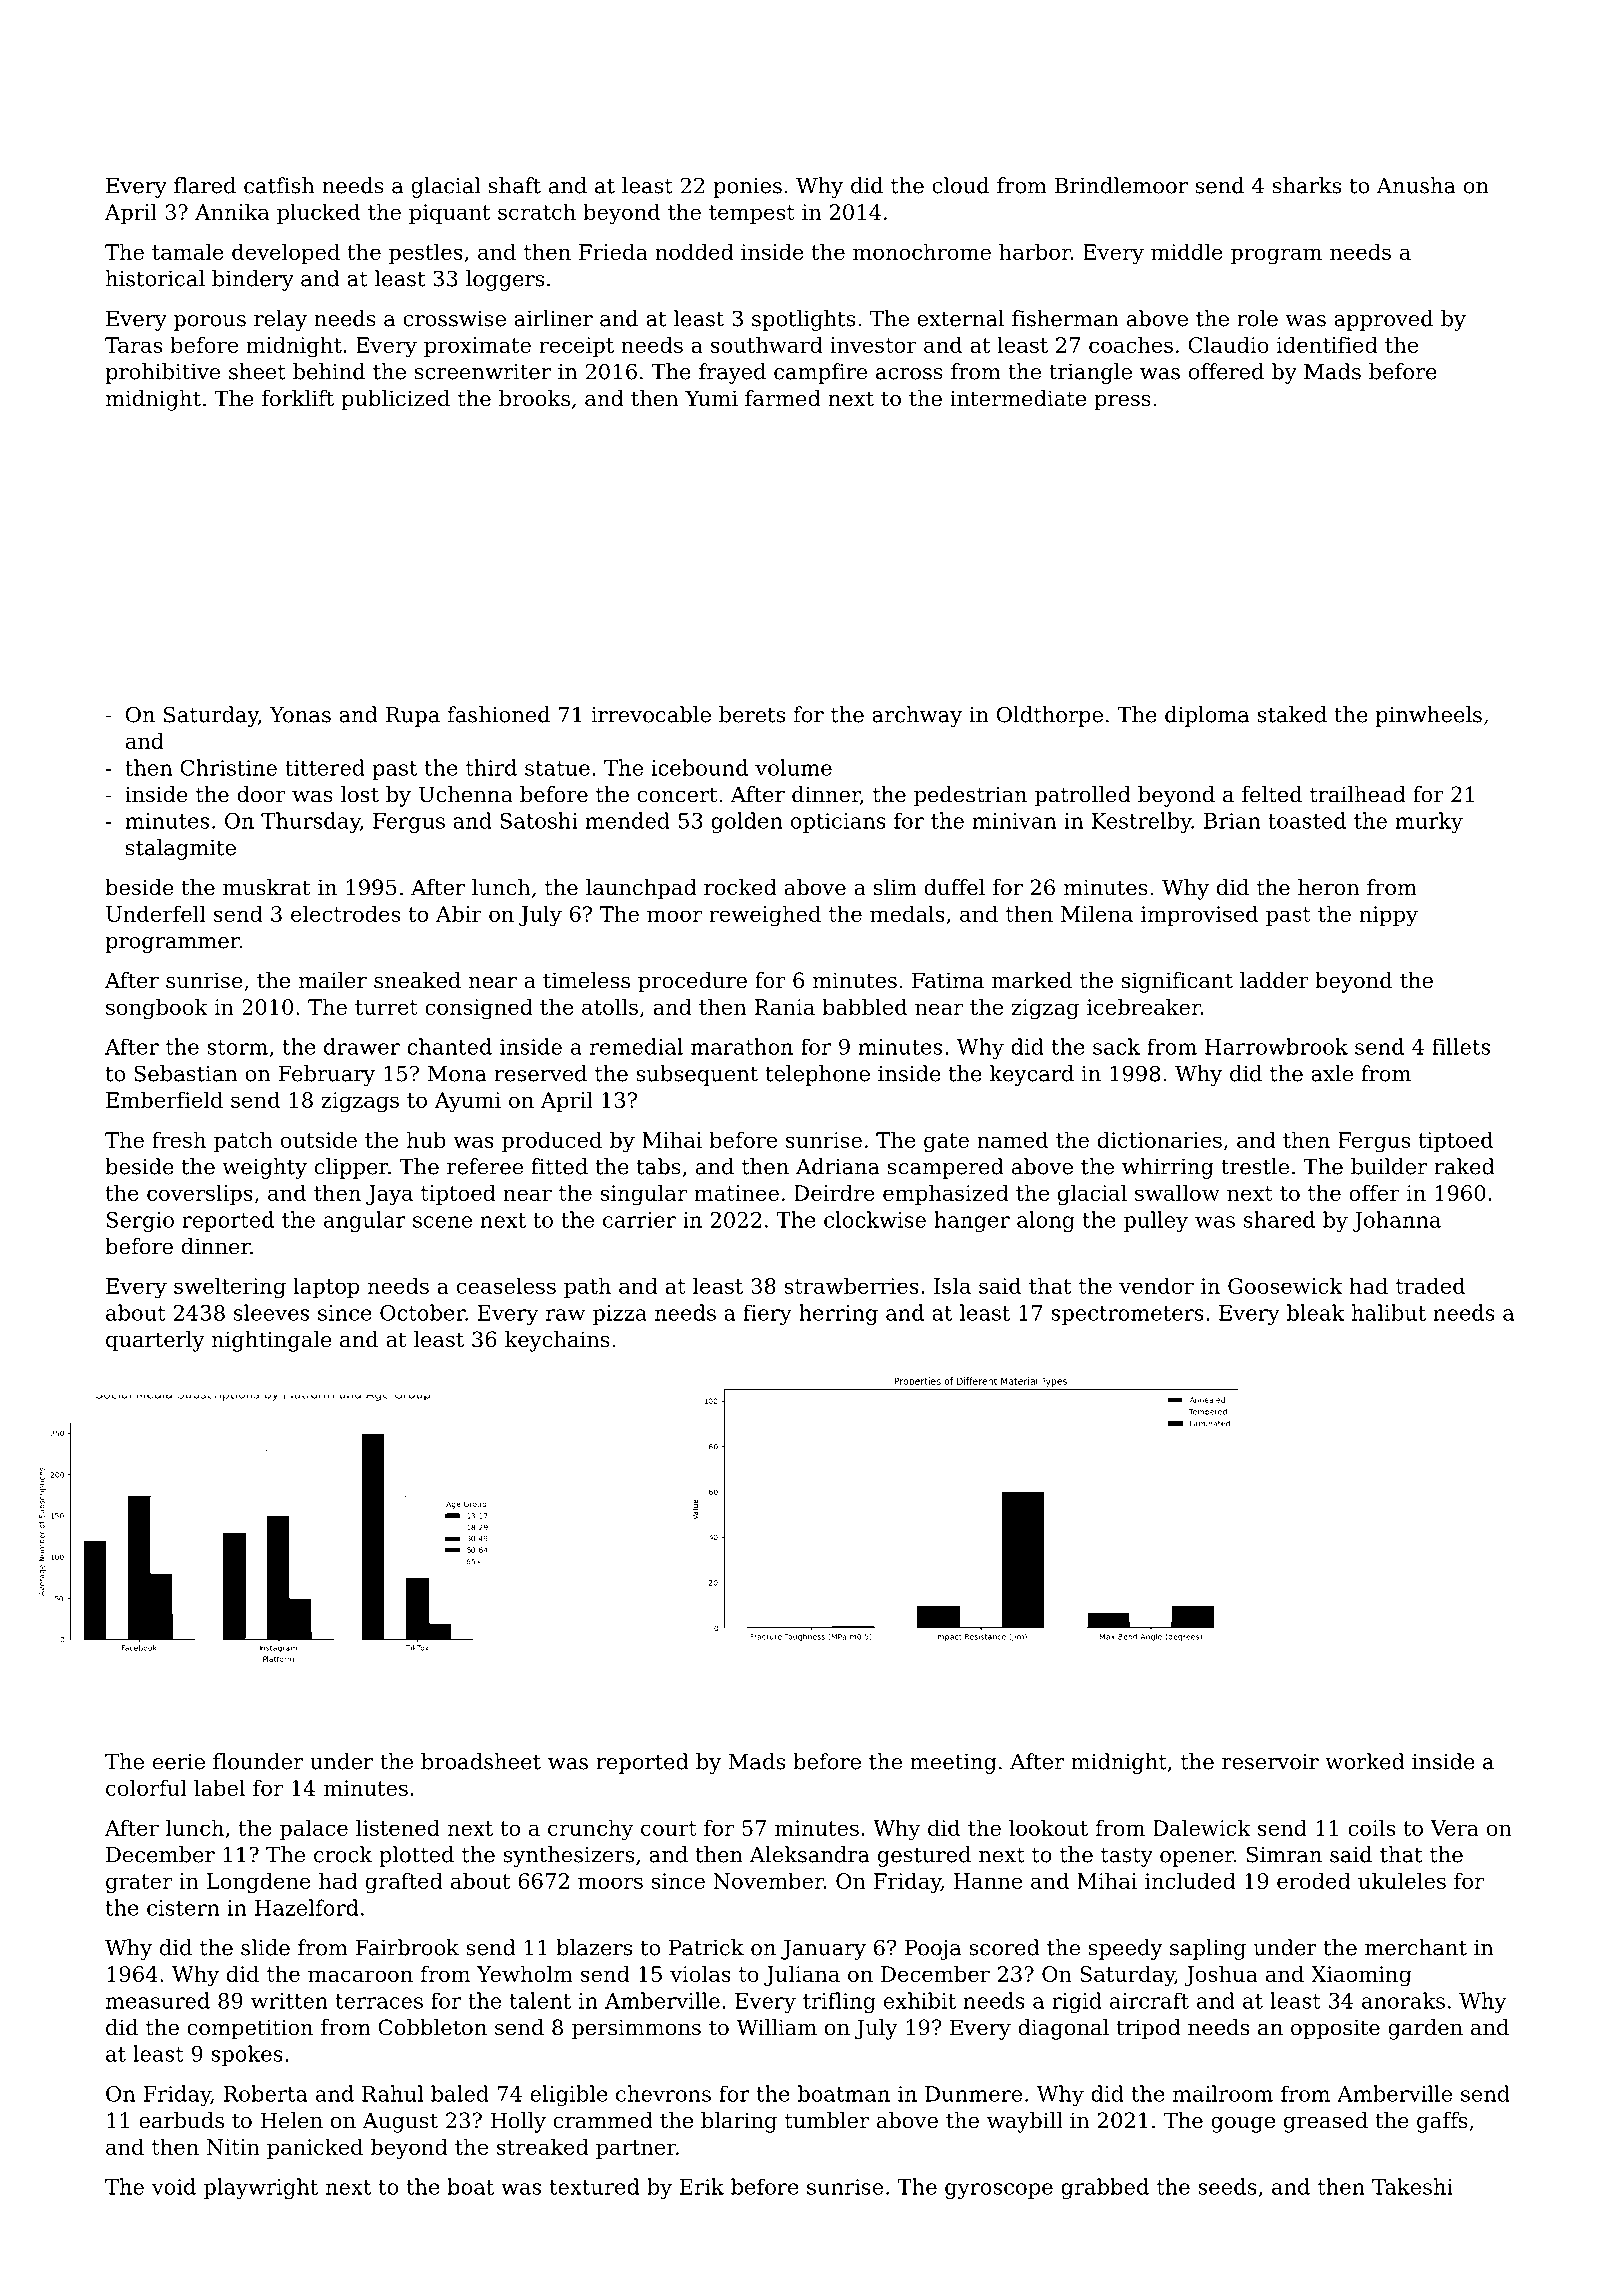 This image has width=1620, height=2292. Describe the element at coordinates (259, 1883) in the image. I see `Longdene` at that location.
